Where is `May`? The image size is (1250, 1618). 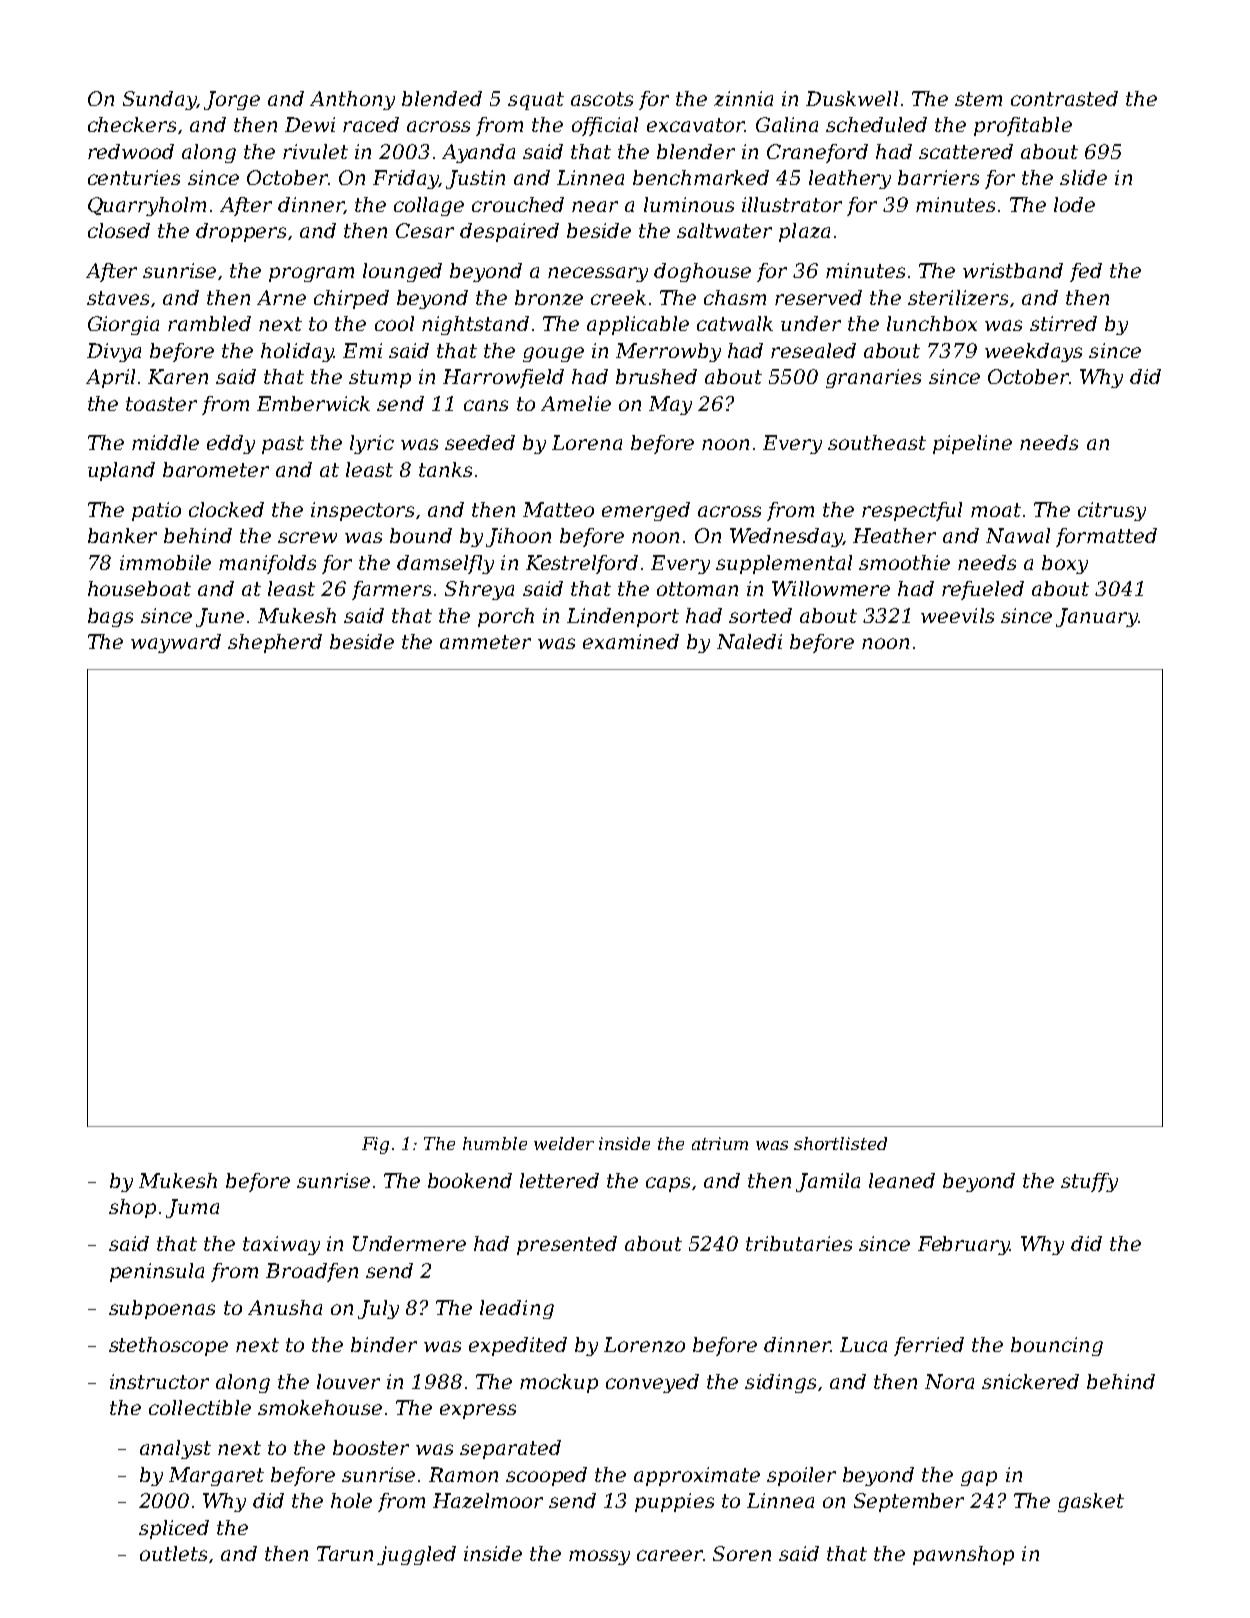 May is located at coordinates (670, 405).
